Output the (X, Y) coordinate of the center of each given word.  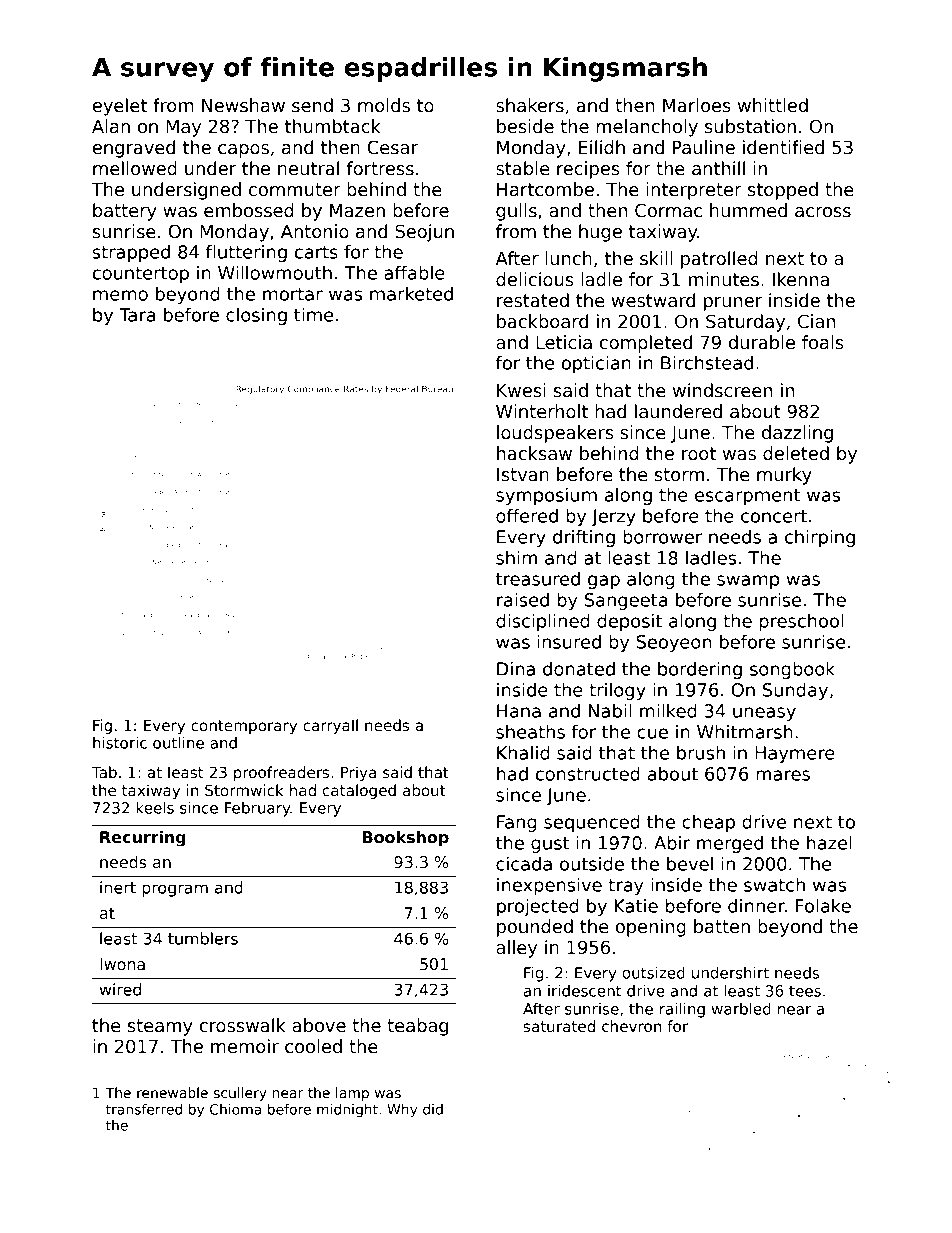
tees (805, 991)
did (433, 1109)
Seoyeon (673, 643)
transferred (144, 1109)
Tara (137, 315)
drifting (584, 538)
